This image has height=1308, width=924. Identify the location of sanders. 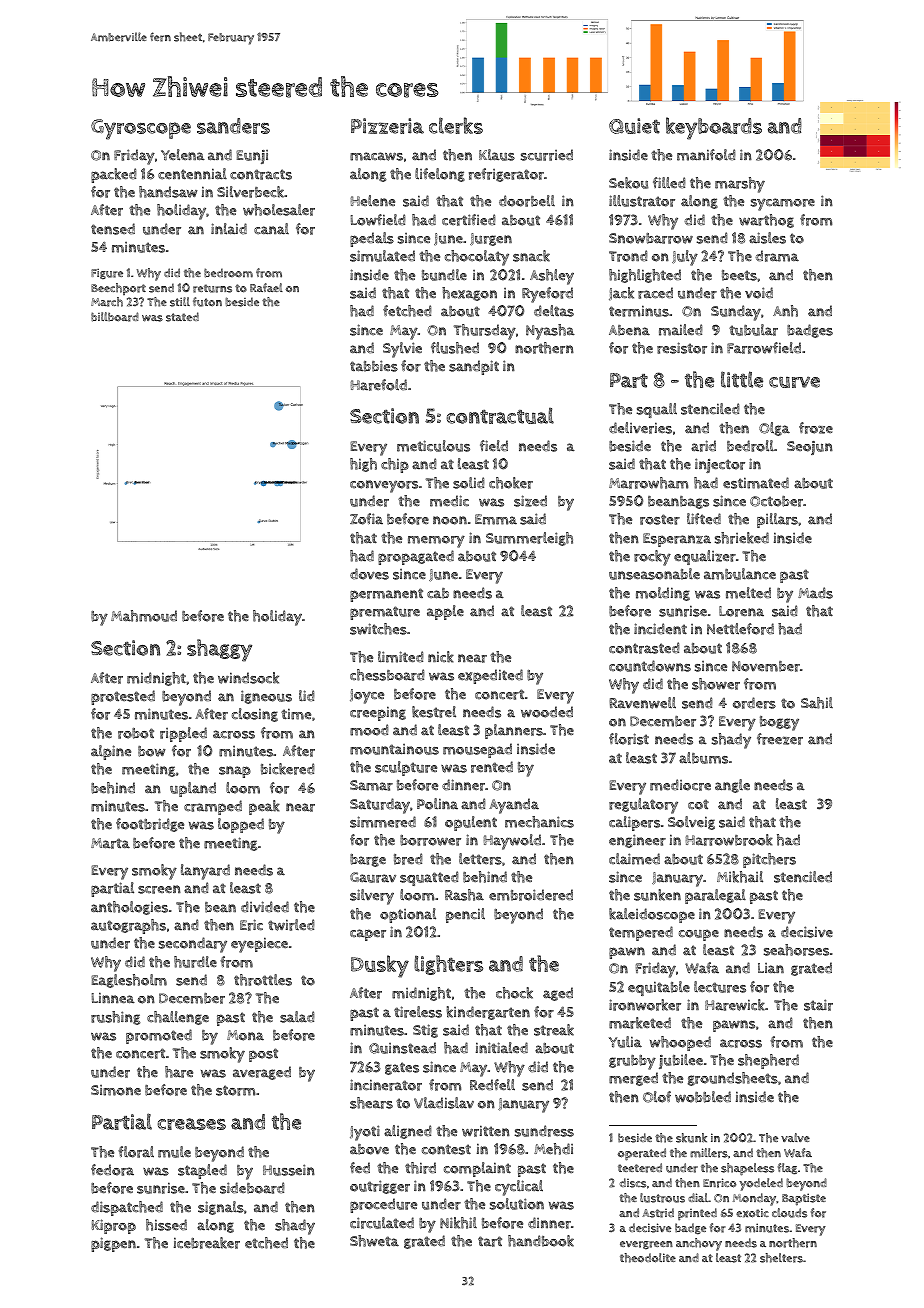
(233, 126).
